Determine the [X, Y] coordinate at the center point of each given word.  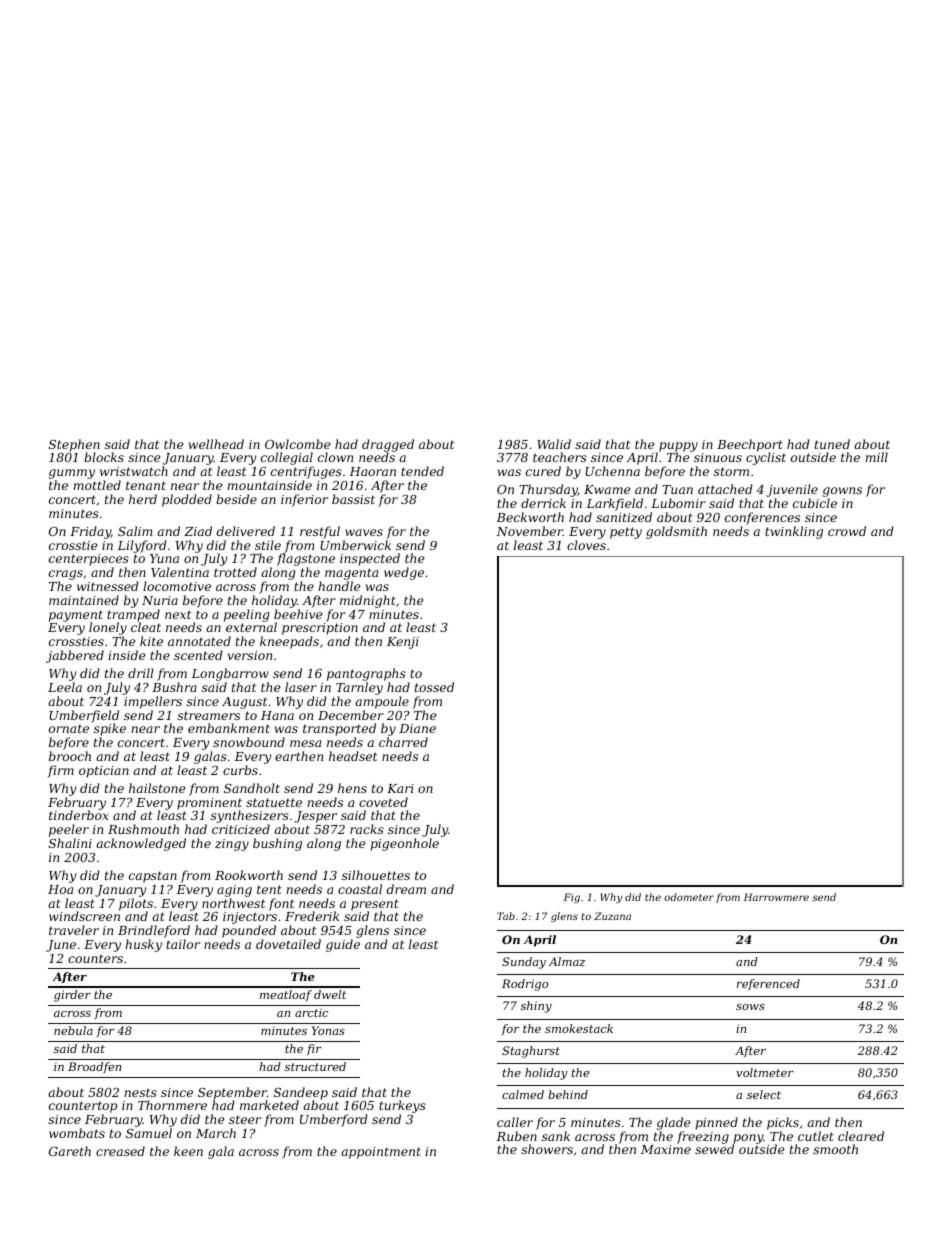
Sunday [524, 963]
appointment [381, 1153]
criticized [241, 829]
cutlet [816, 1136]
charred [403, 742]
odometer [689, 897]
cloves [586, 545]
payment [76, 616]
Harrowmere [776, 897]
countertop [83, 1107]
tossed [434, 687]
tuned [832, 444]
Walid [554, 444]
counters [95, 958]
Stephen [74, 446]
